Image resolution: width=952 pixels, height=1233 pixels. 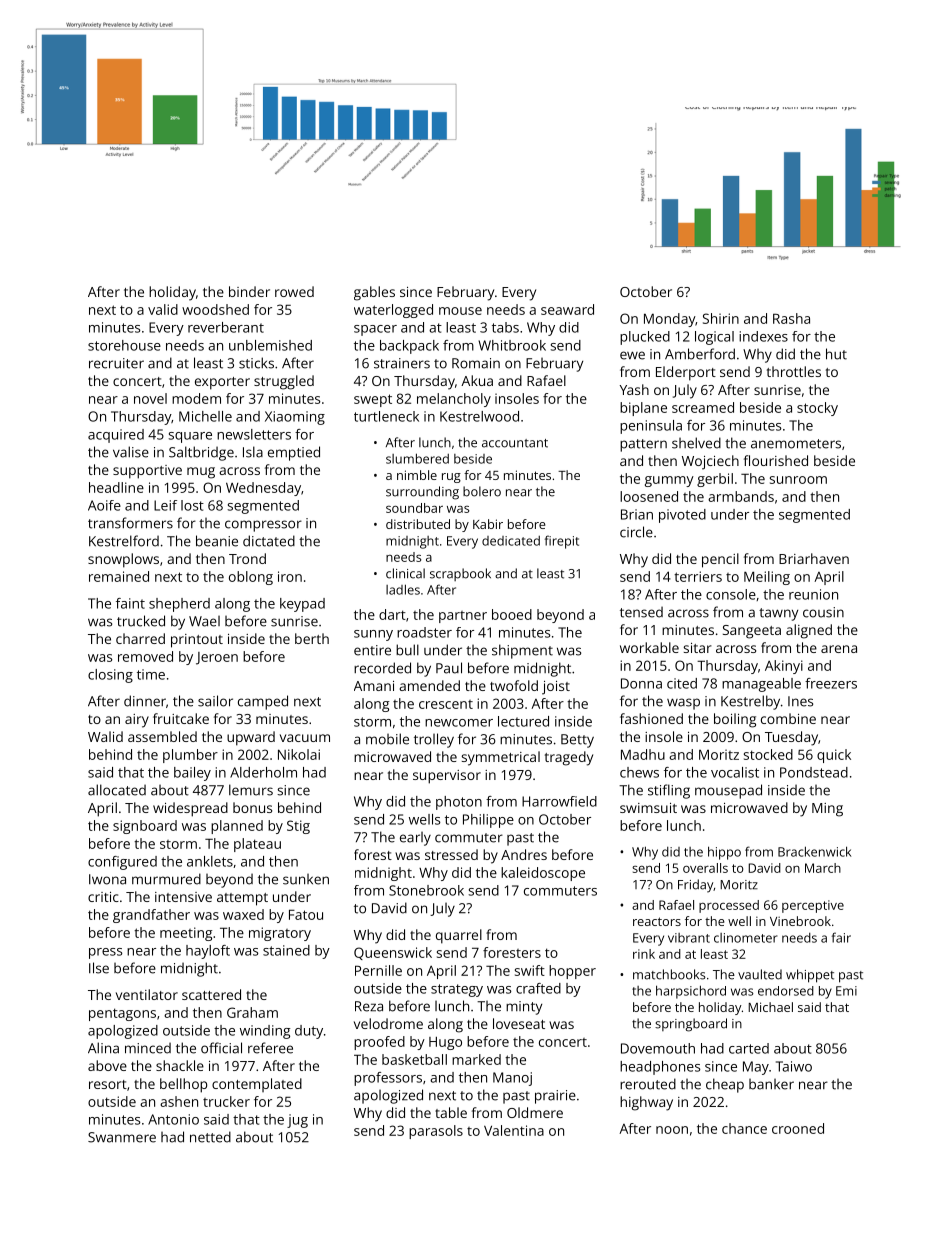 What do you see at coordinates (417, 475) in the document?
I see `nimble` at bounding box center [417, 475].
